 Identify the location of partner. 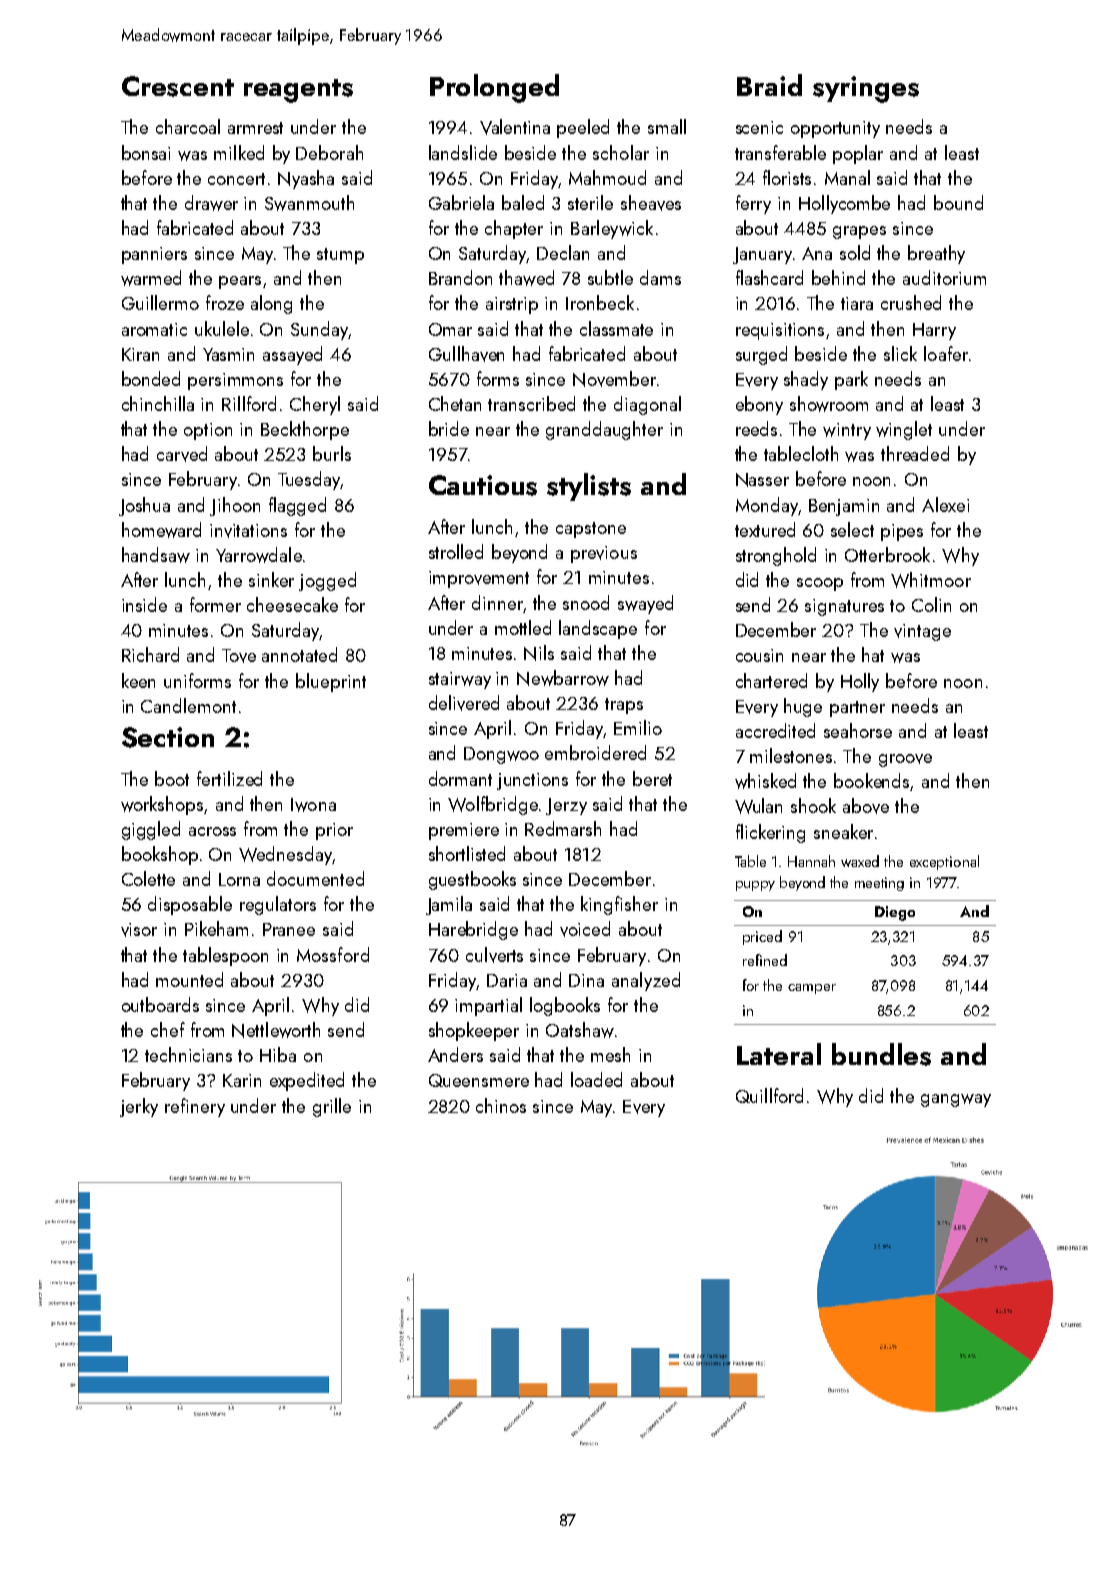
(857, 709).
